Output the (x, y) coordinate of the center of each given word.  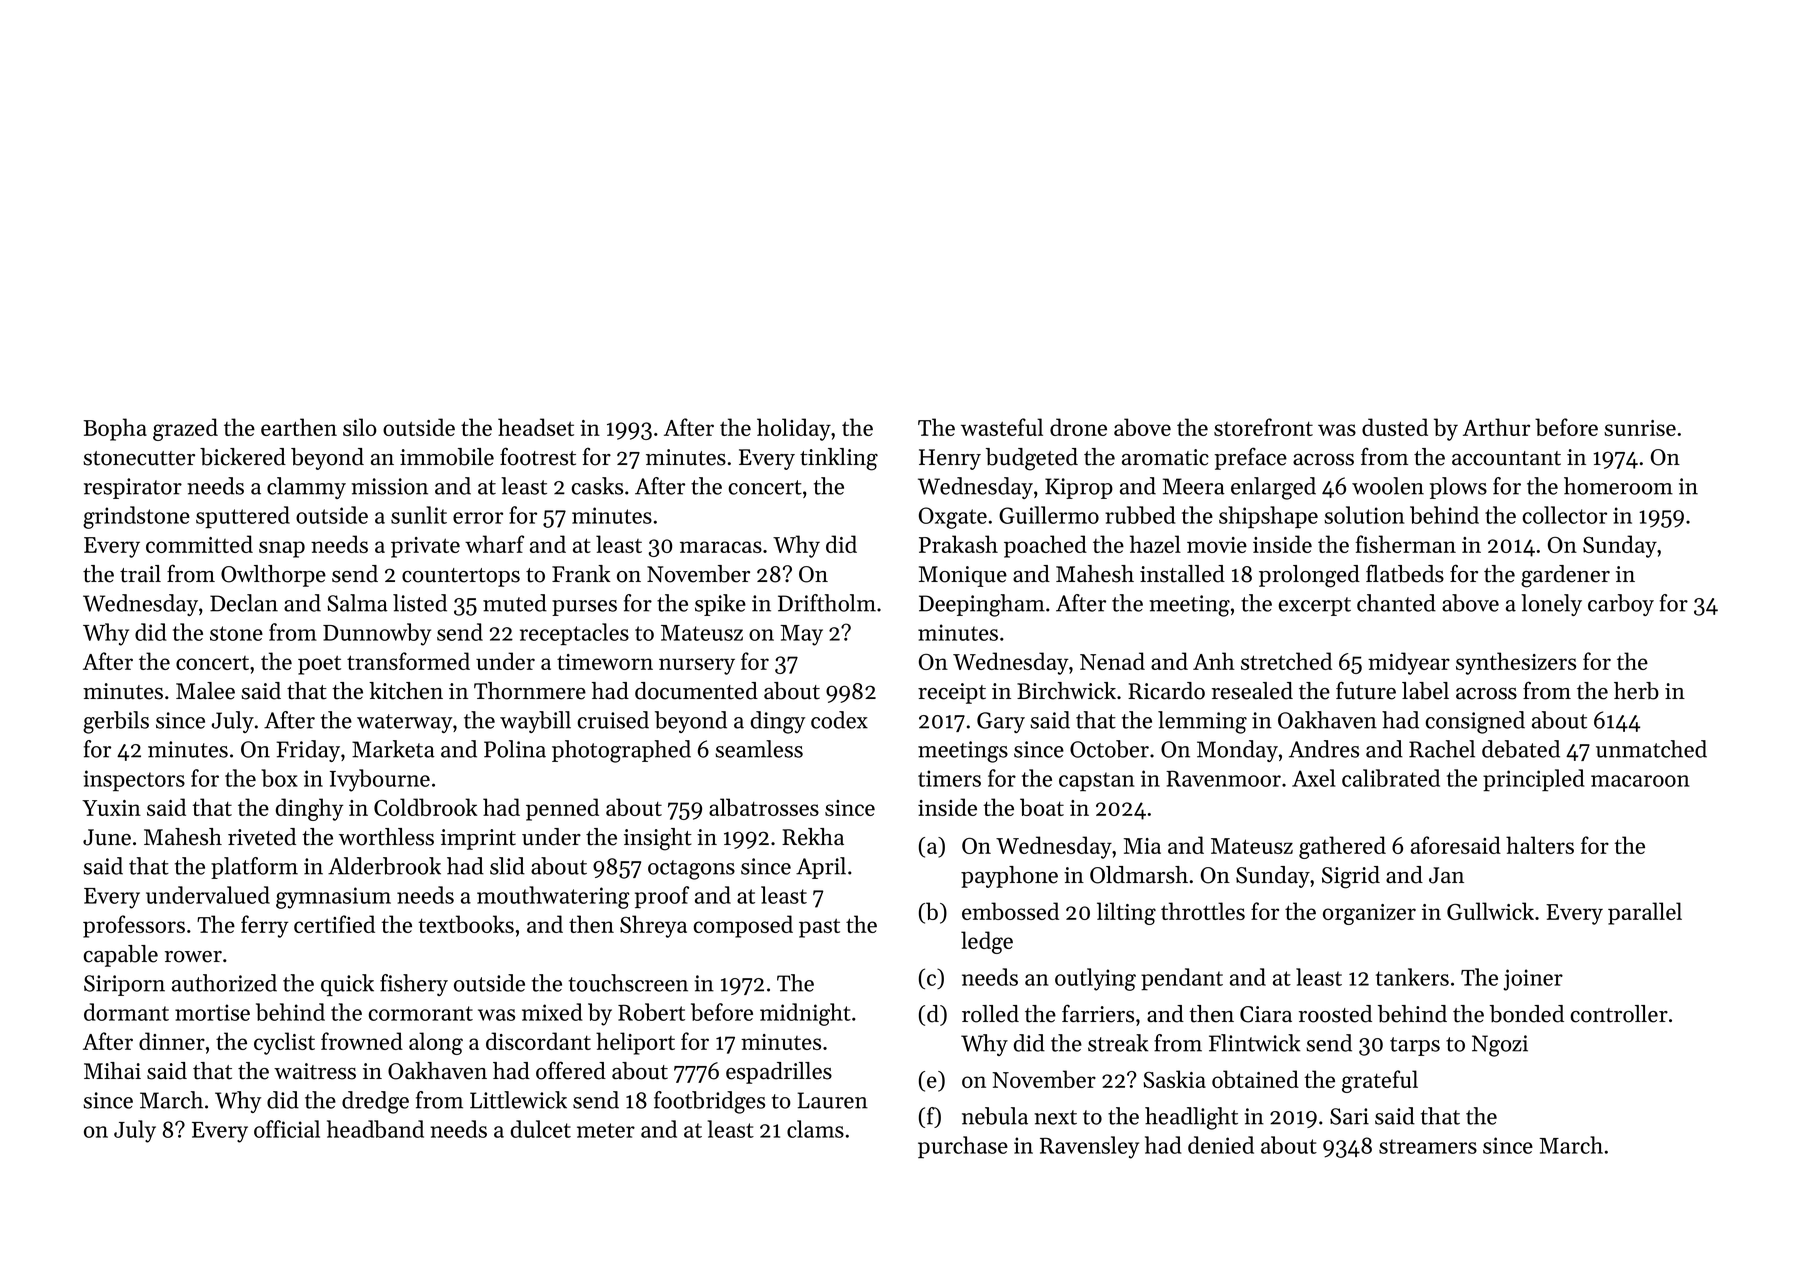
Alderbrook (384, 866)
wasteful (1002, 427)
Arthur (1496, 427)
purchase (963, 1147)
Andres (1324, 749)
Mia (1142, 846)
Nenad (1112, 661)
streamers (1428, 1146)
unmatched (1651, 749)
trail (140, 574)
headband (375, 1129)
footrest (538, 456)
